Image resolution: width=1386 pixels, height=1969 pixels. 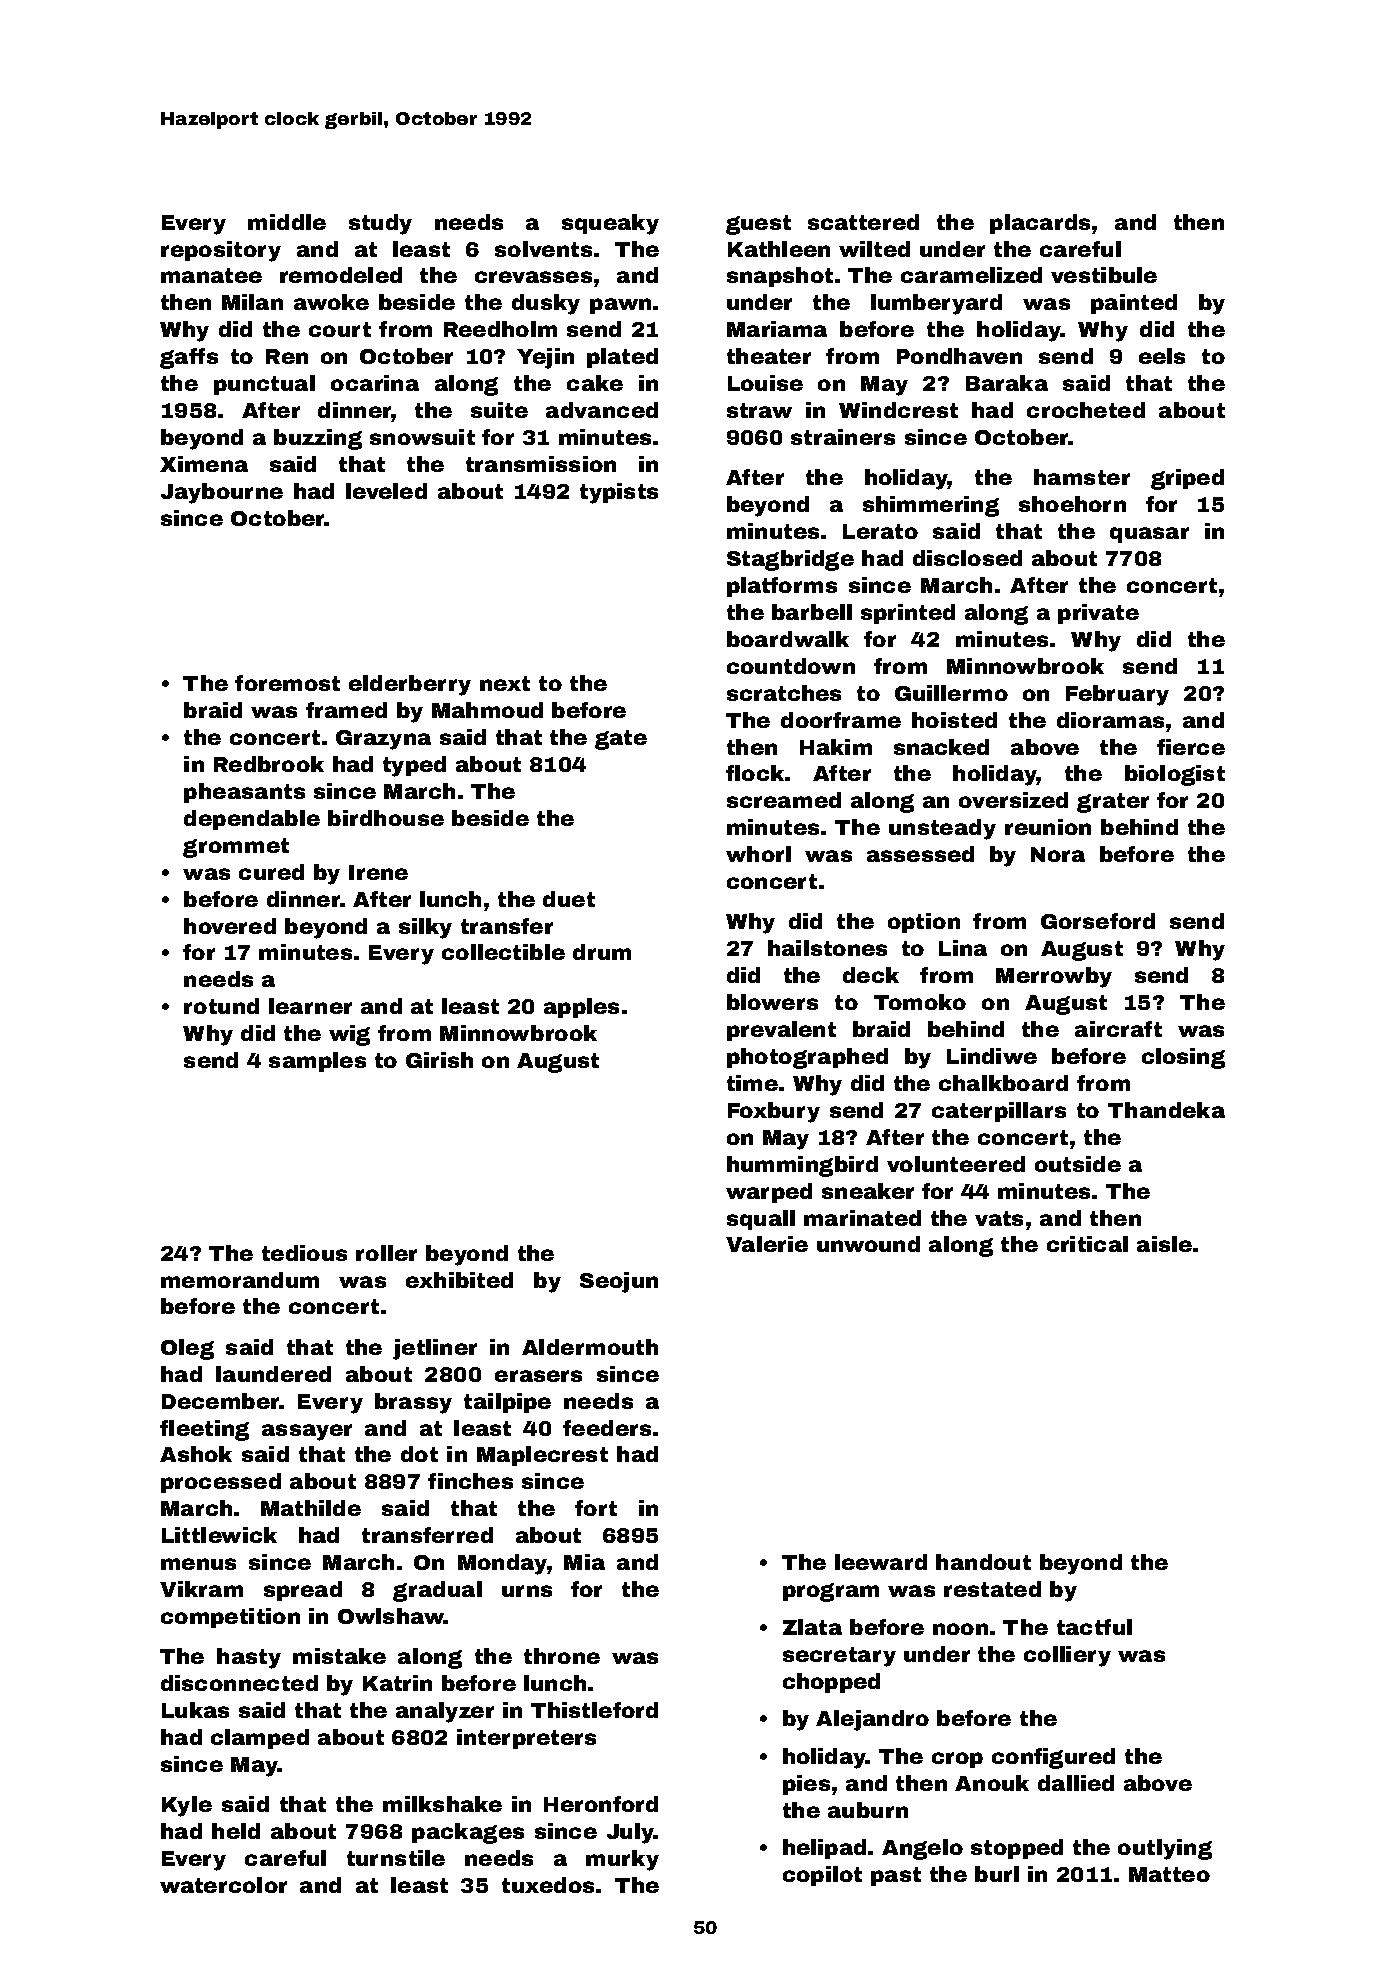 I want to click on gaffs, so click(x=189, y=358).
